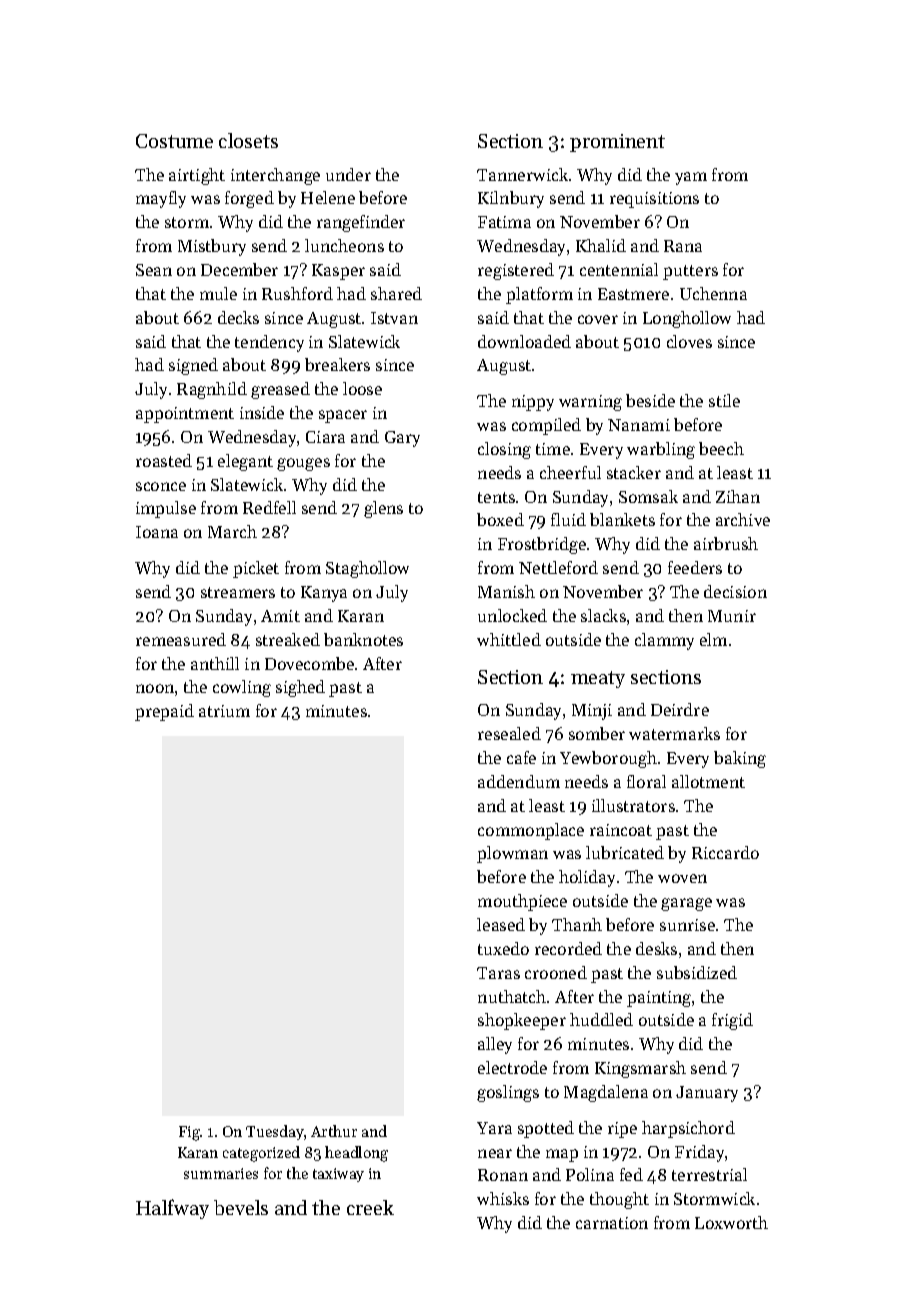 Image resolution: width=908 pixels, height=1316 pixels. I want to click on under, so click(348, 174).
